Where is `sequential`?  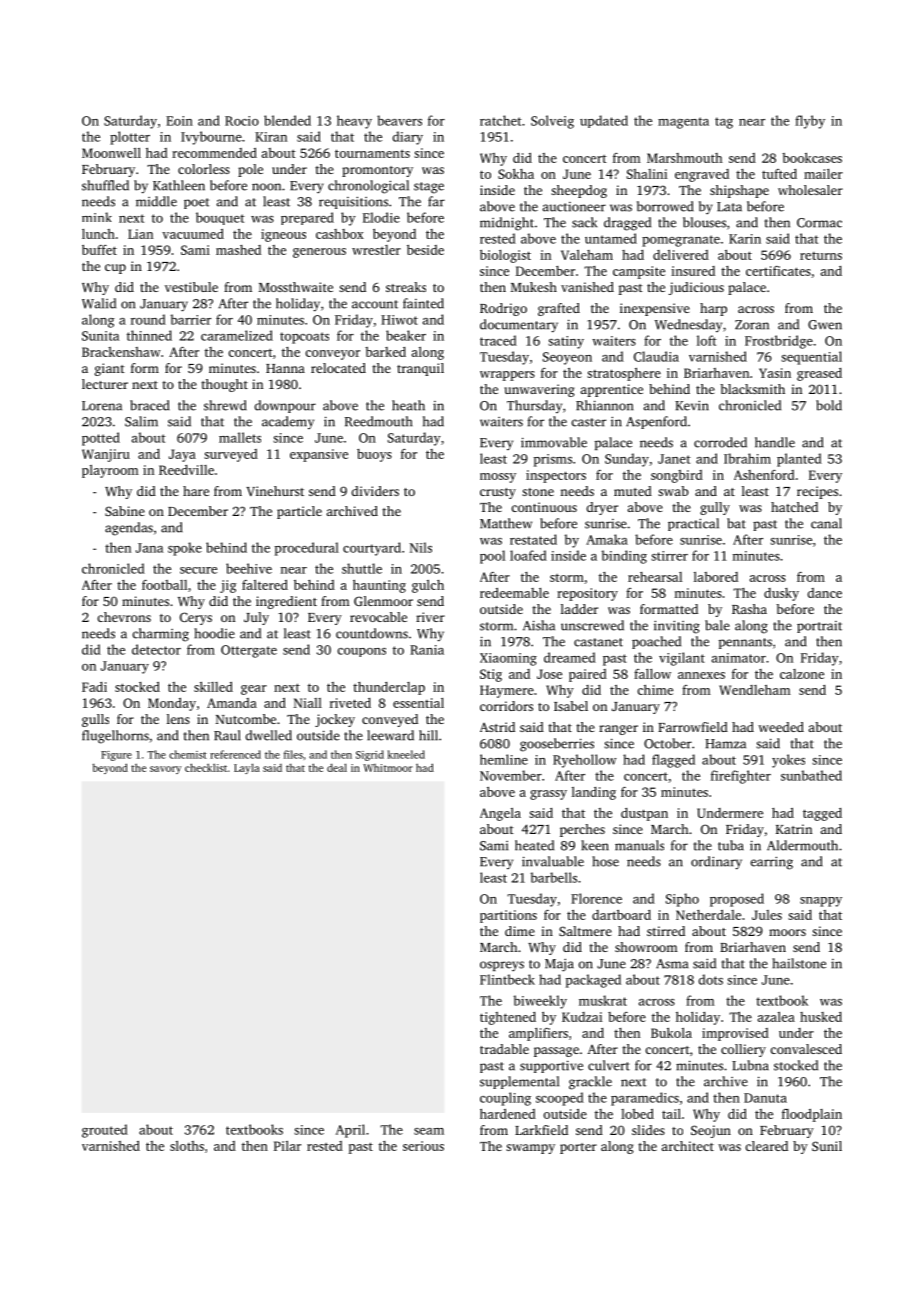 sequential is located at coordinates (811, 358).
